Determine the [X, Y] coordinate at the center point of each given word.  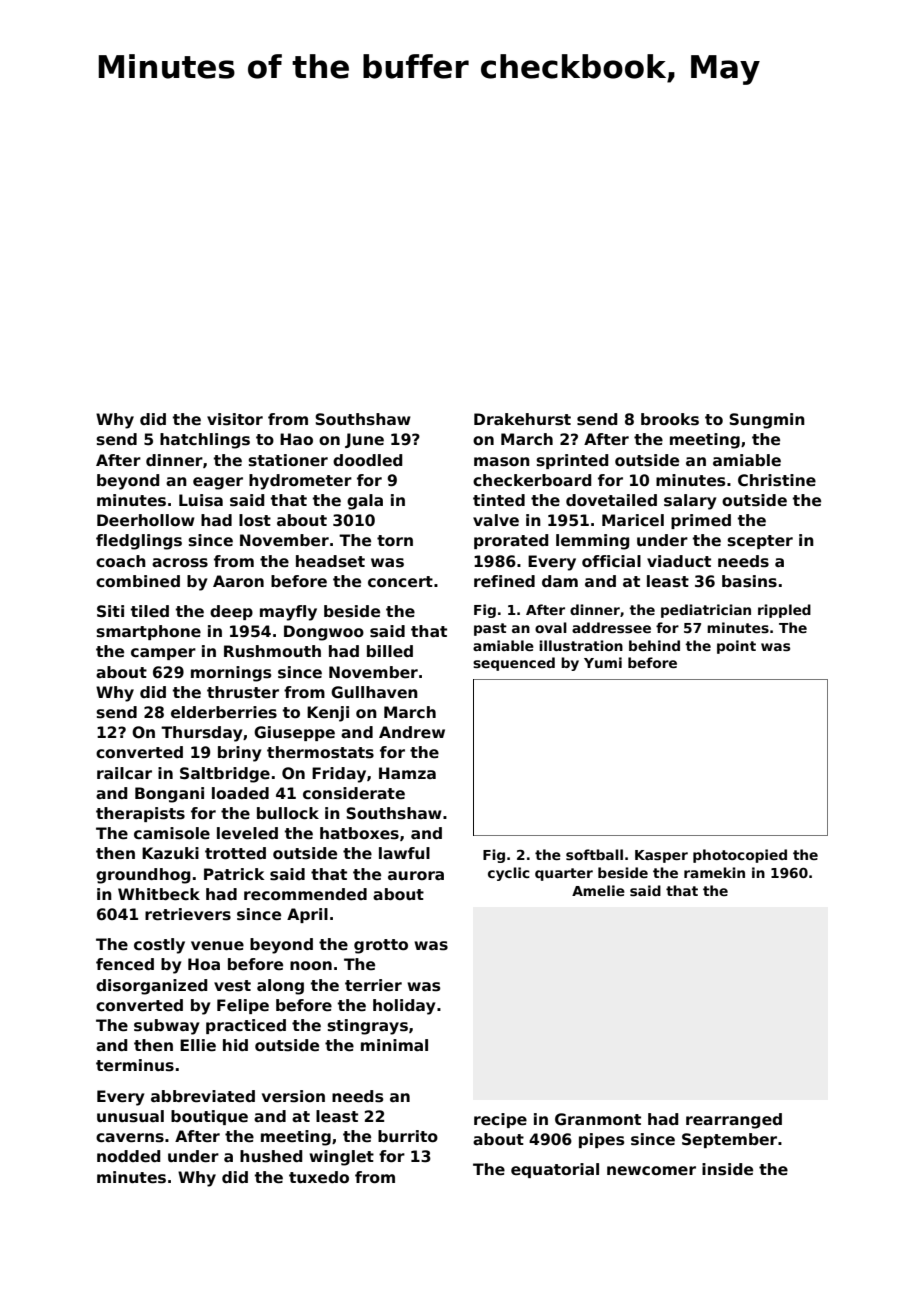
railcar [124, 773]
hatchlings [205, 441]
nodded [128, 1156]
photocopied [740, 856]
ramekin [714, 872]
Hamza [407, 773]
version [293, 1096]
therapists [140, 814]
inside [727, 1169]
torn [395, 540]
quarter [564, 874]
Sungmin [767, 421]
